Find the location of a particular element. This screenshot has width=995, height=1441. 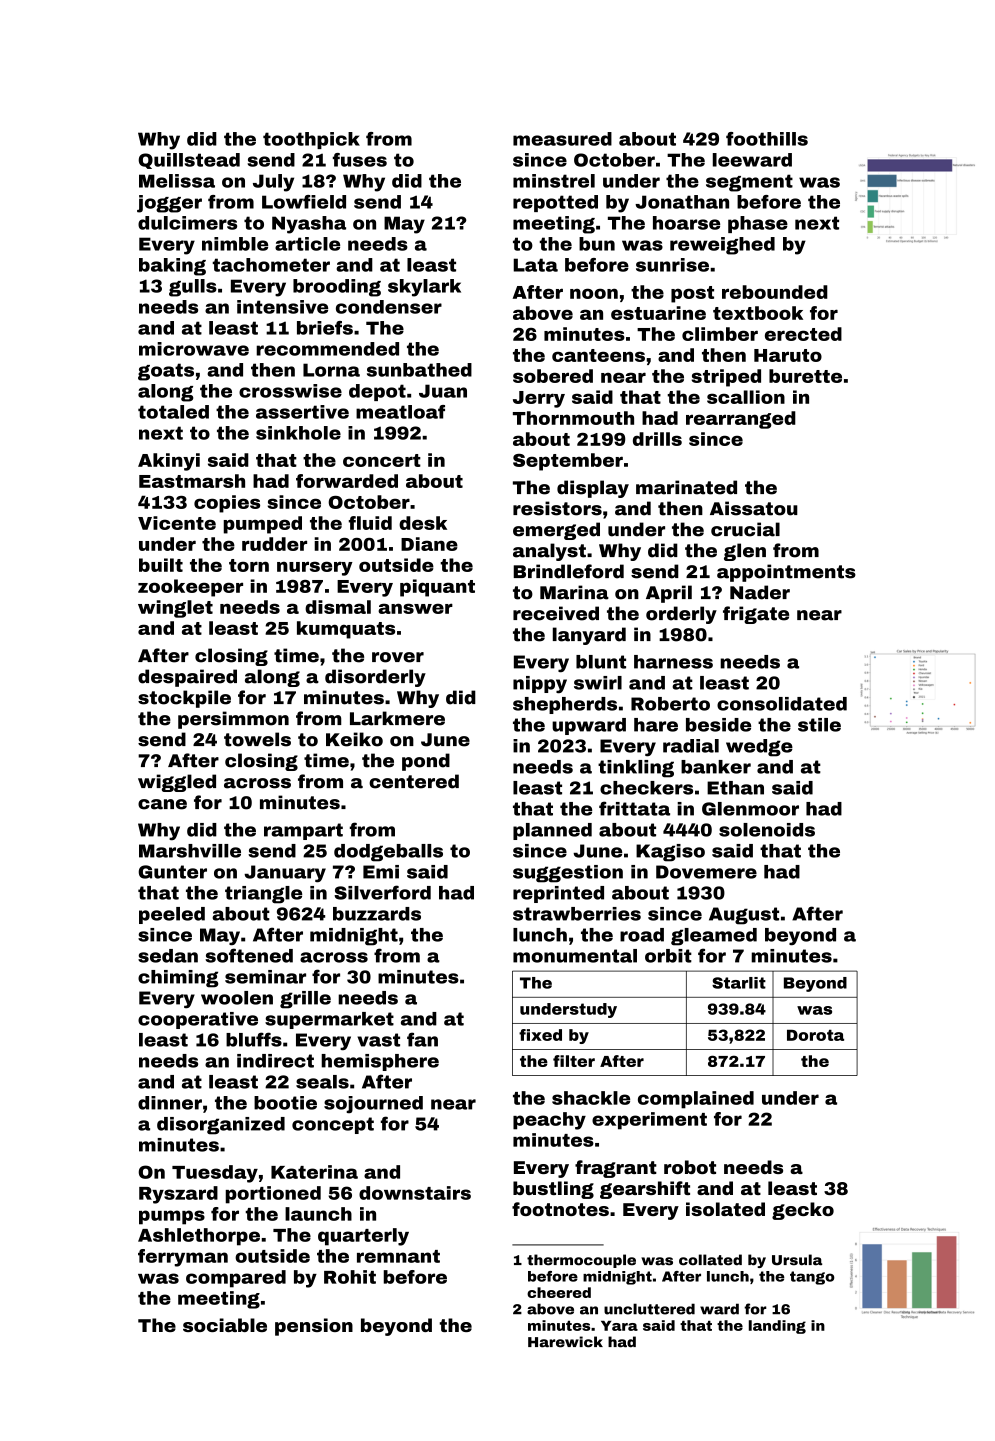

chiming is located at coordinates (178, 979).
